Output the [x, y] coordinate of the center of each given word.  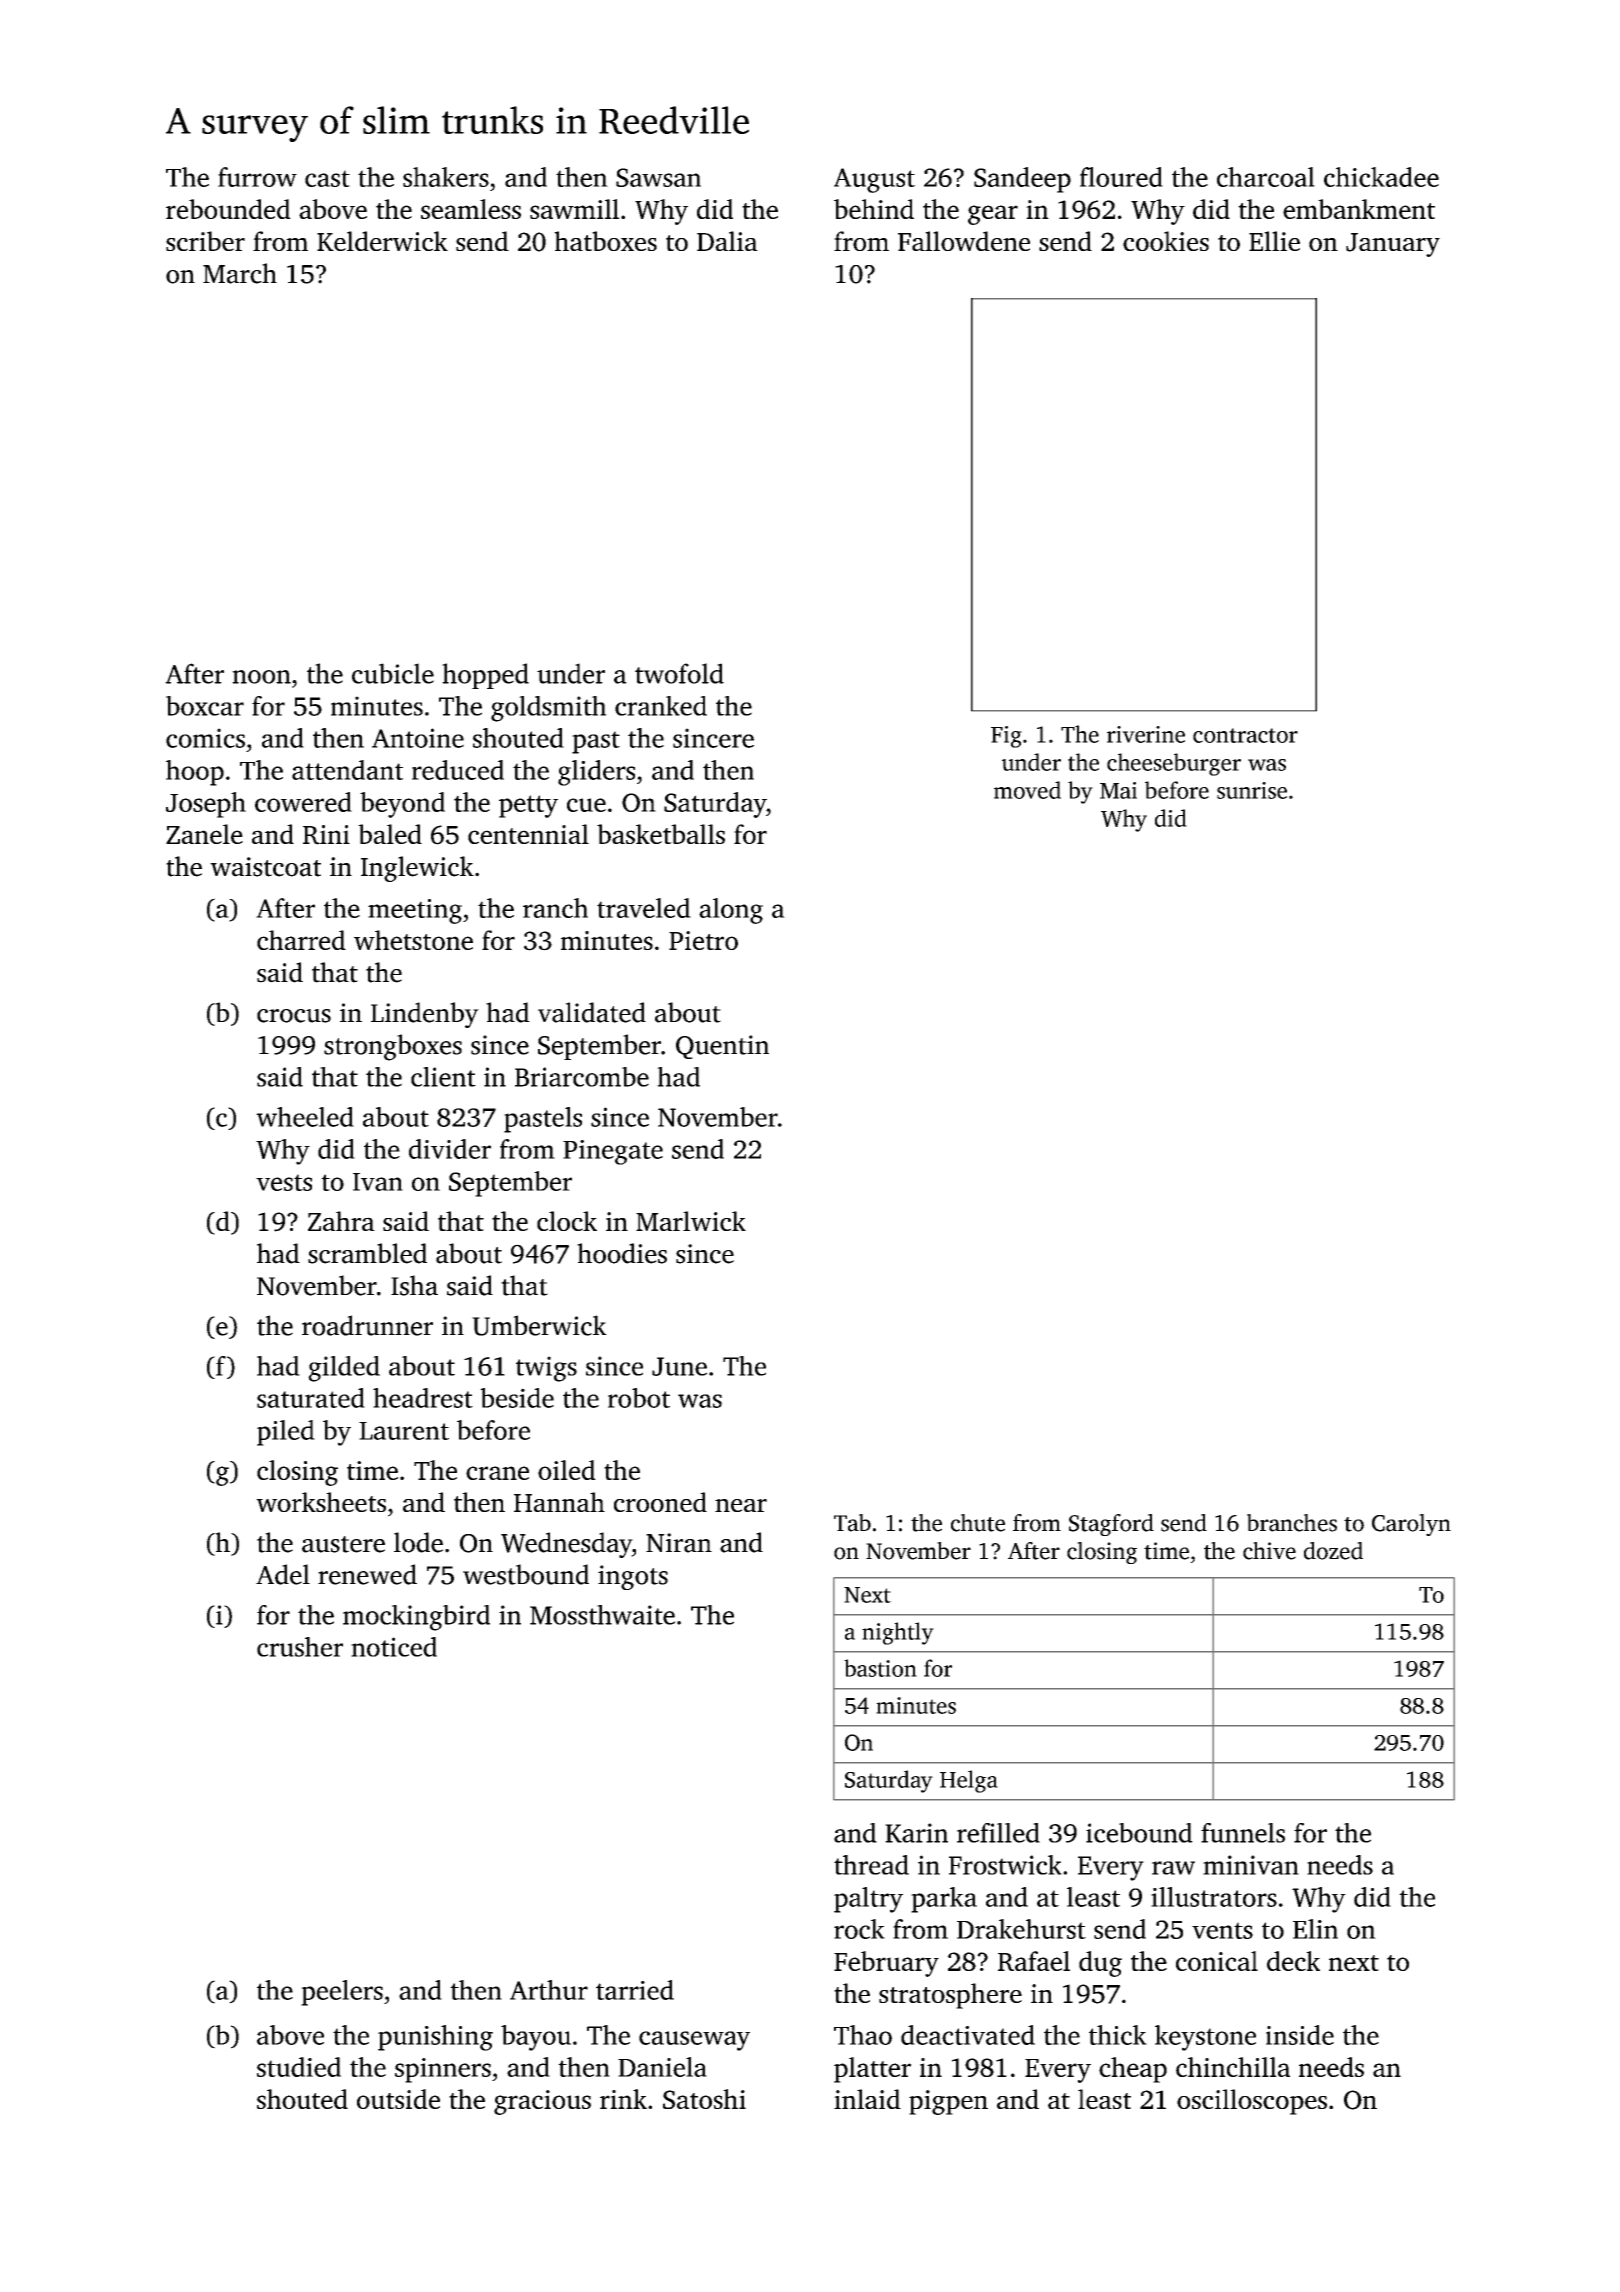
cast [327, 178]
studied [299, 2067]
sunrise [1252, 790]
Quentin [722, 1047]
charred [301, 940]
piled [286, 1433]
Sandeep [1022, 180]
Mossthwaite [602, 1615]
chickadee [1381, 177]
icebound [1139, 1833]
